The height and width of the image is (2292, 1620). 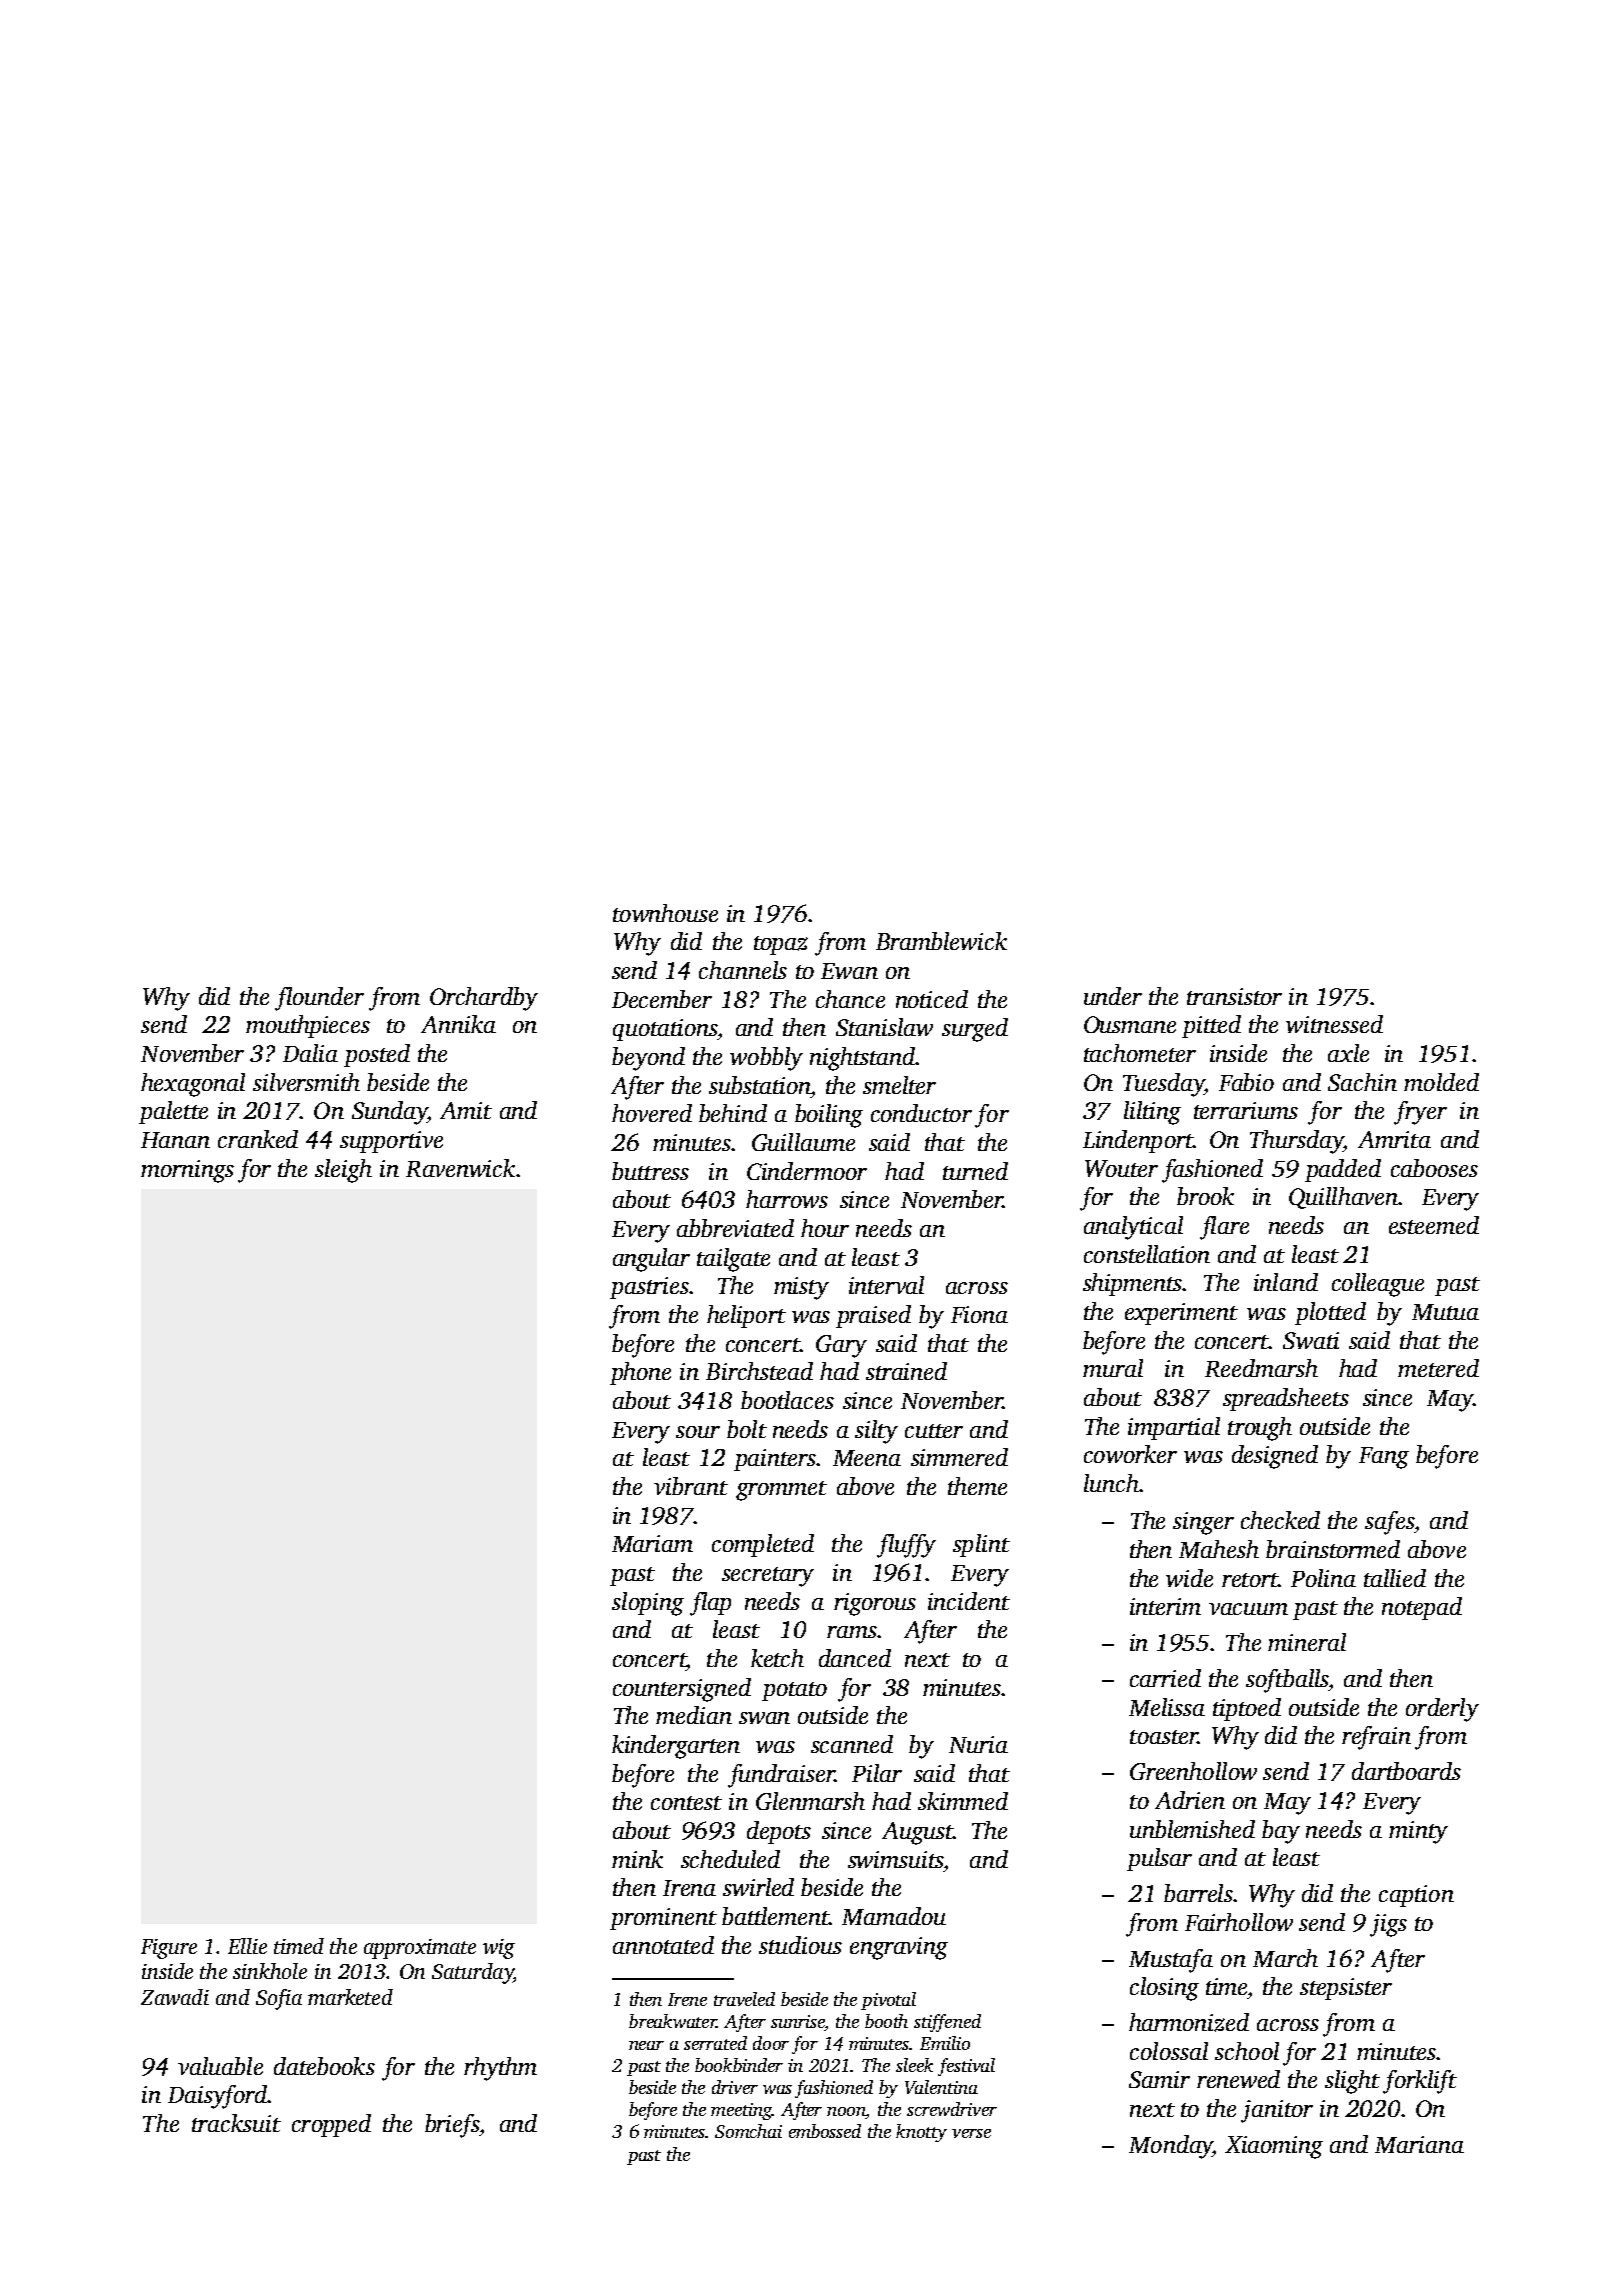 What do you see at coordinates (941, 941) in the image?
I see `Bramblewick` at bounding box center [941, 941].
